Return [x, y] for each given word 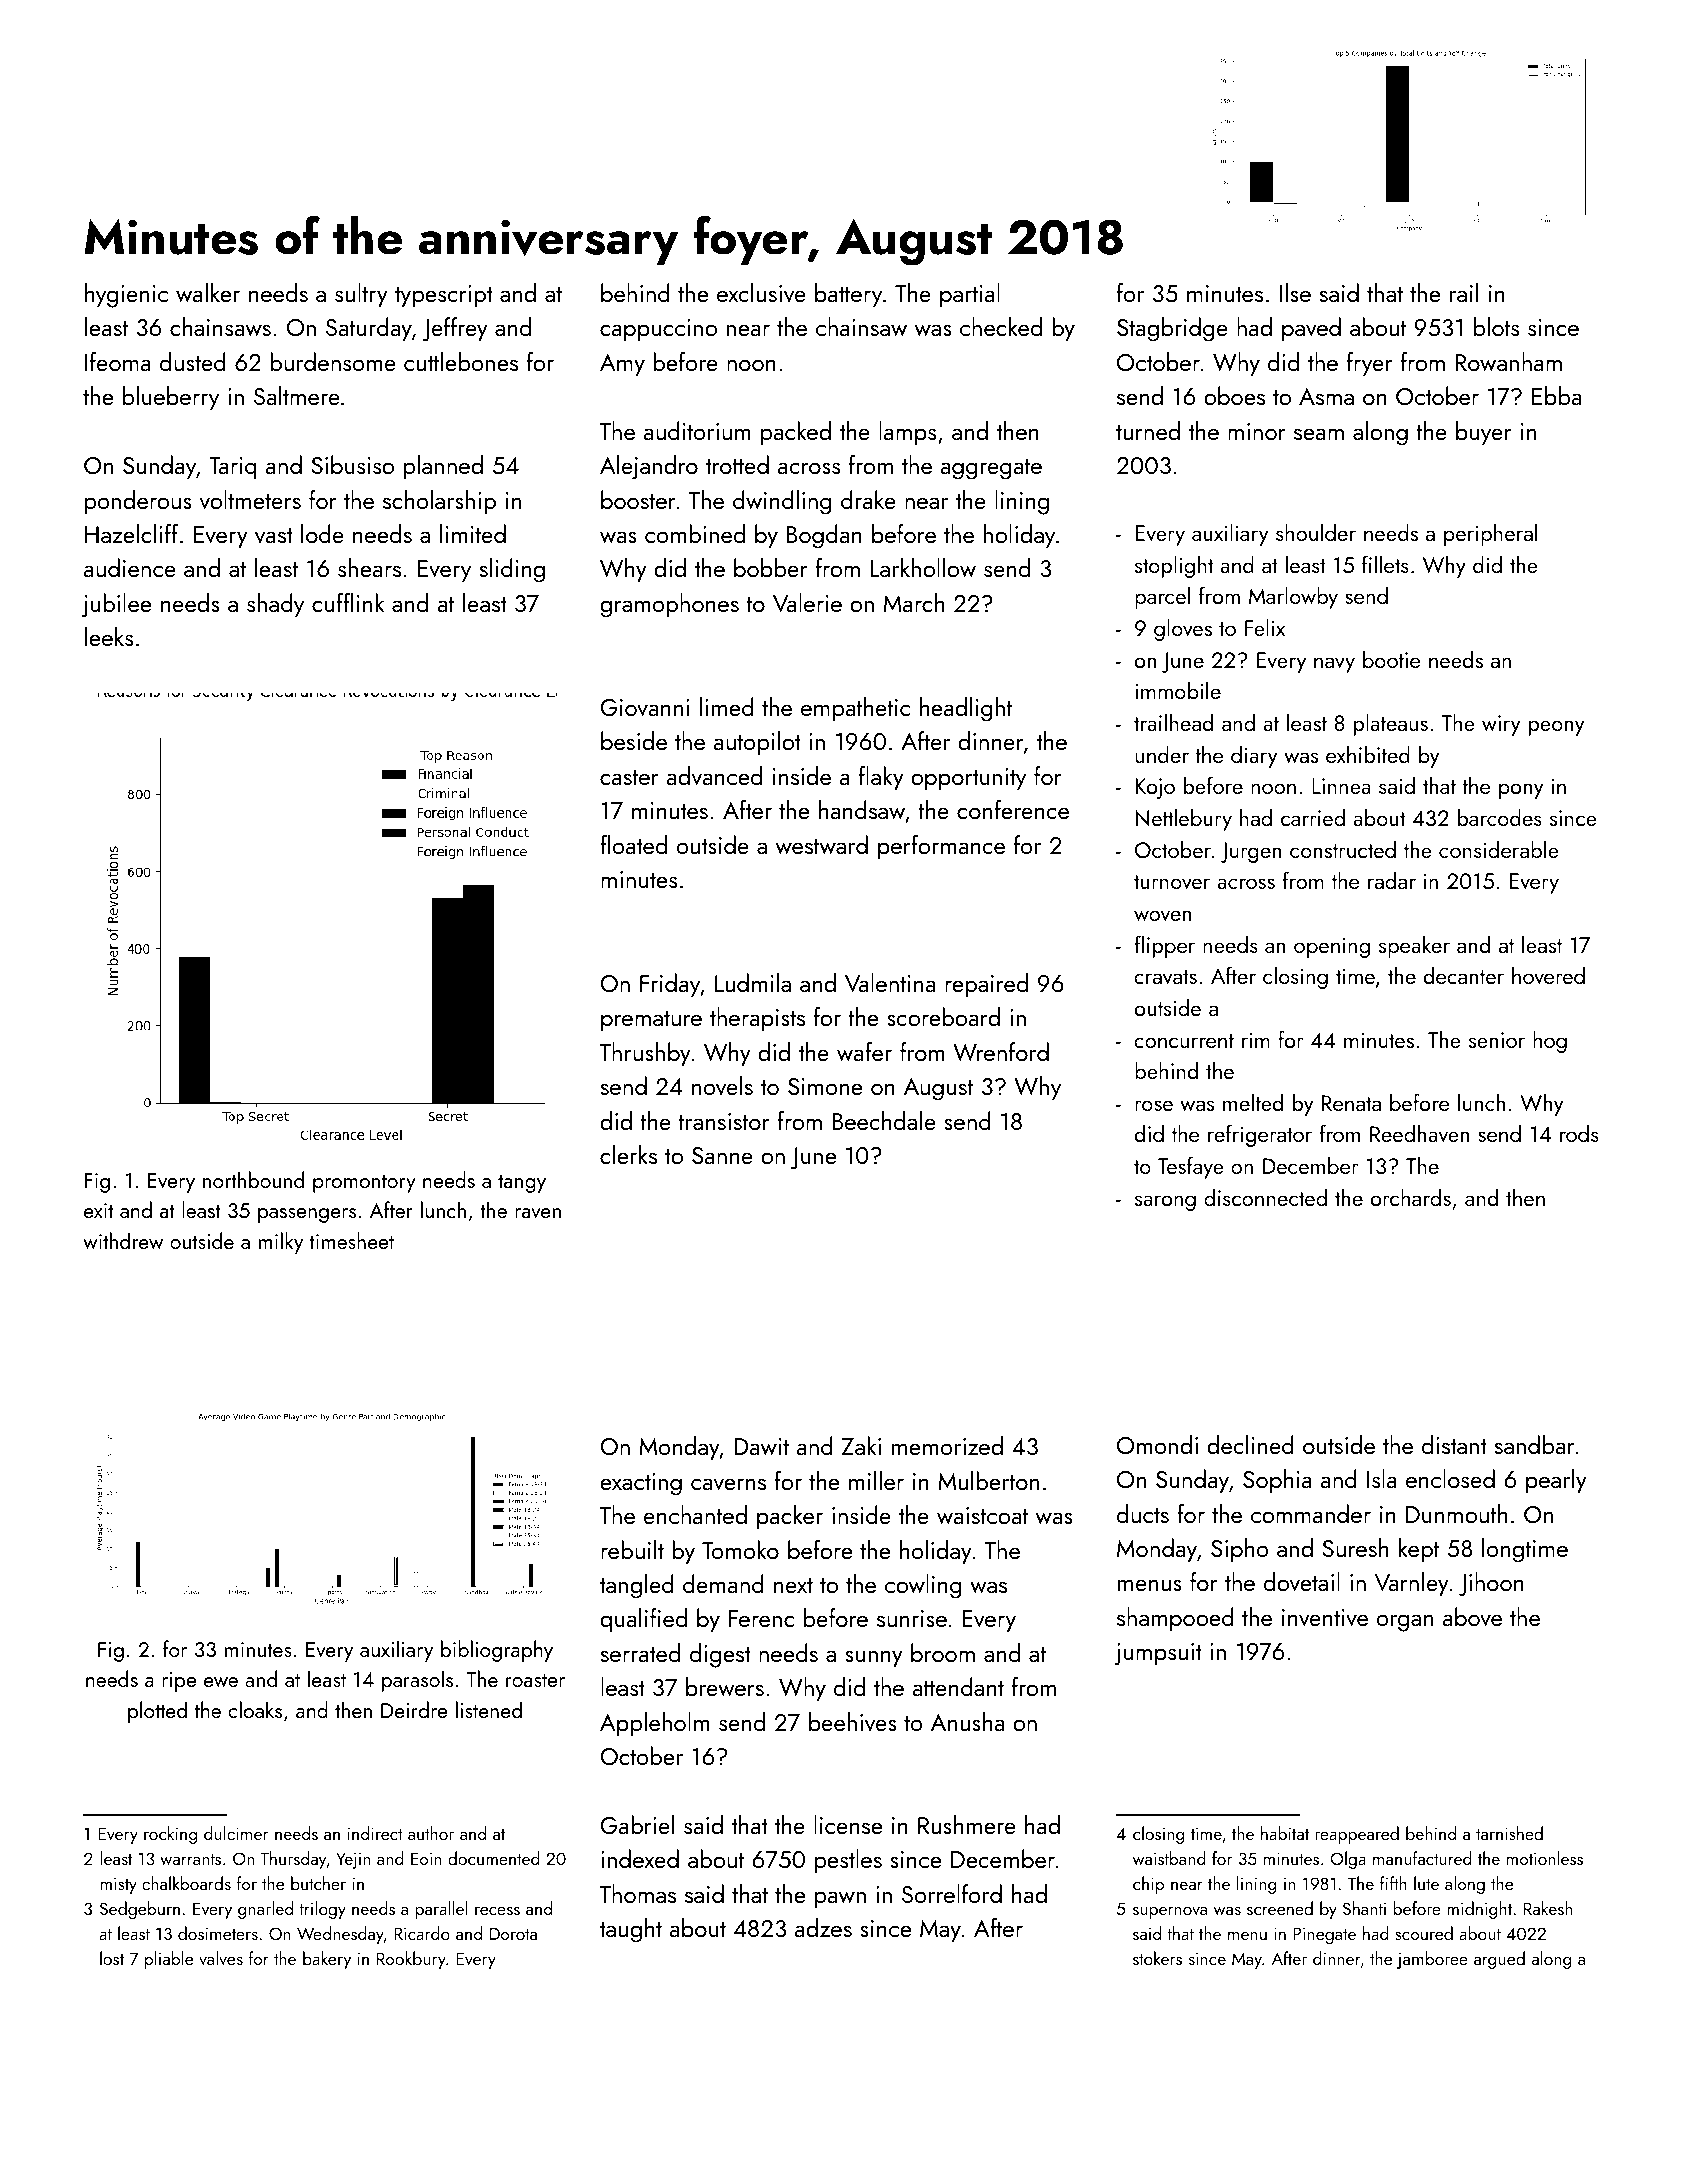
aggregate [991, 469]
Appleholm [654, 1724]
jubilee [117, 605]
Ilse [1295, 292]
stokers [1157, 1958]
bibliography [497, 1651]
